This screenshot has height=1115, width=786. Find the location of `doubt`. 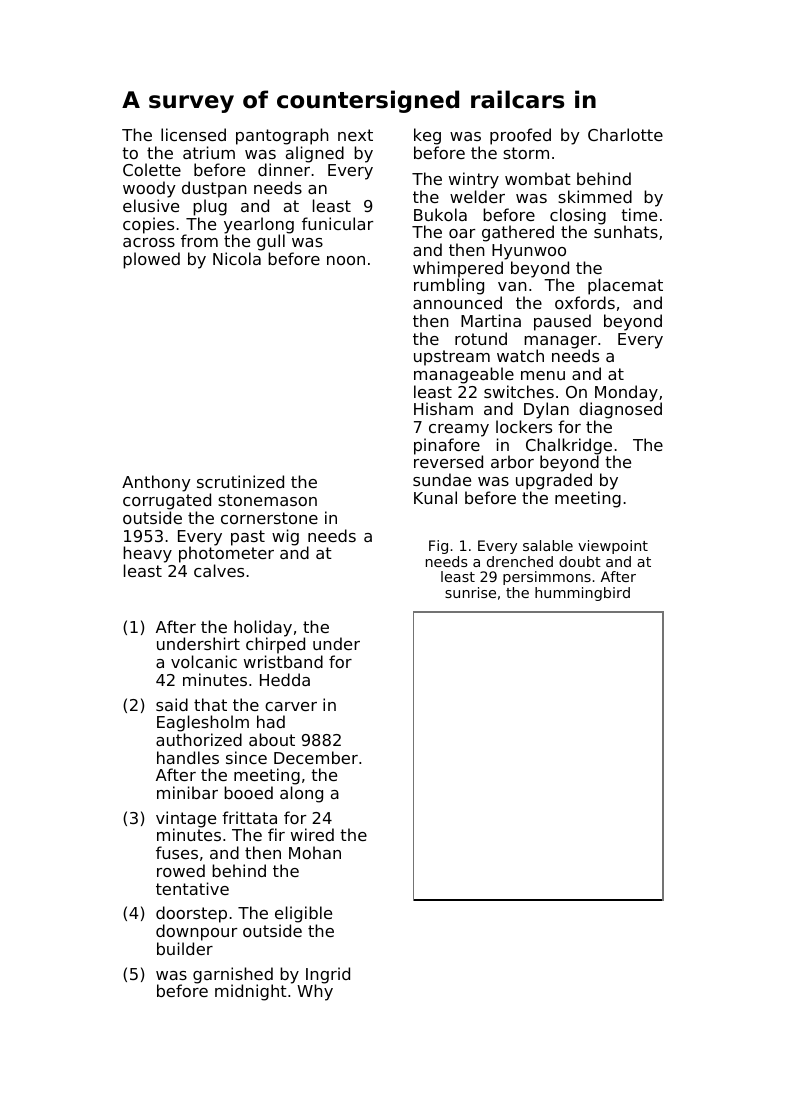

doubt is located at coordinates (580, 561).
